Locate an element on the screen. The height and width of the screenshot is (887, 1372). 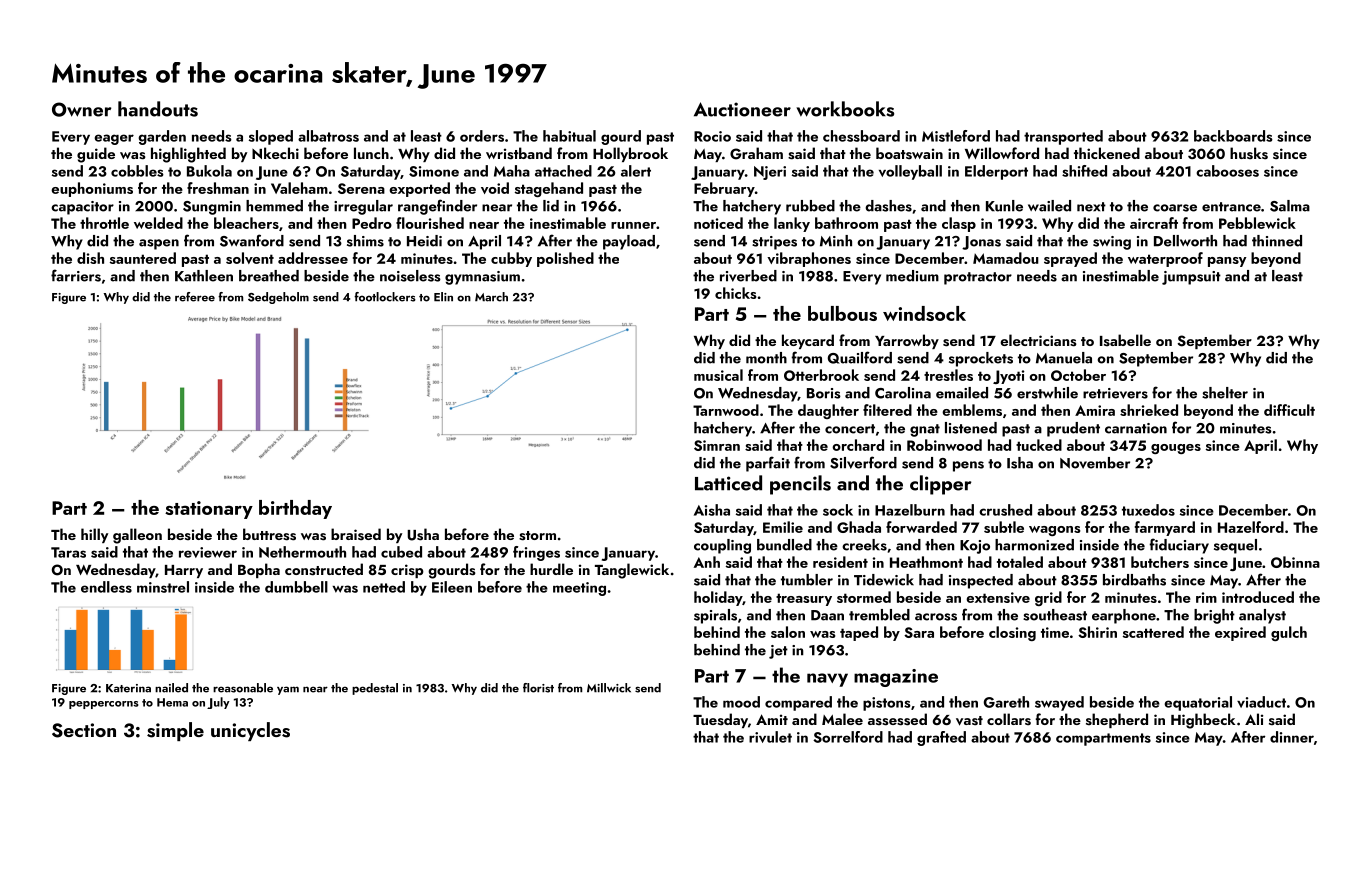
stationary is located at coordinates (209, 510).
